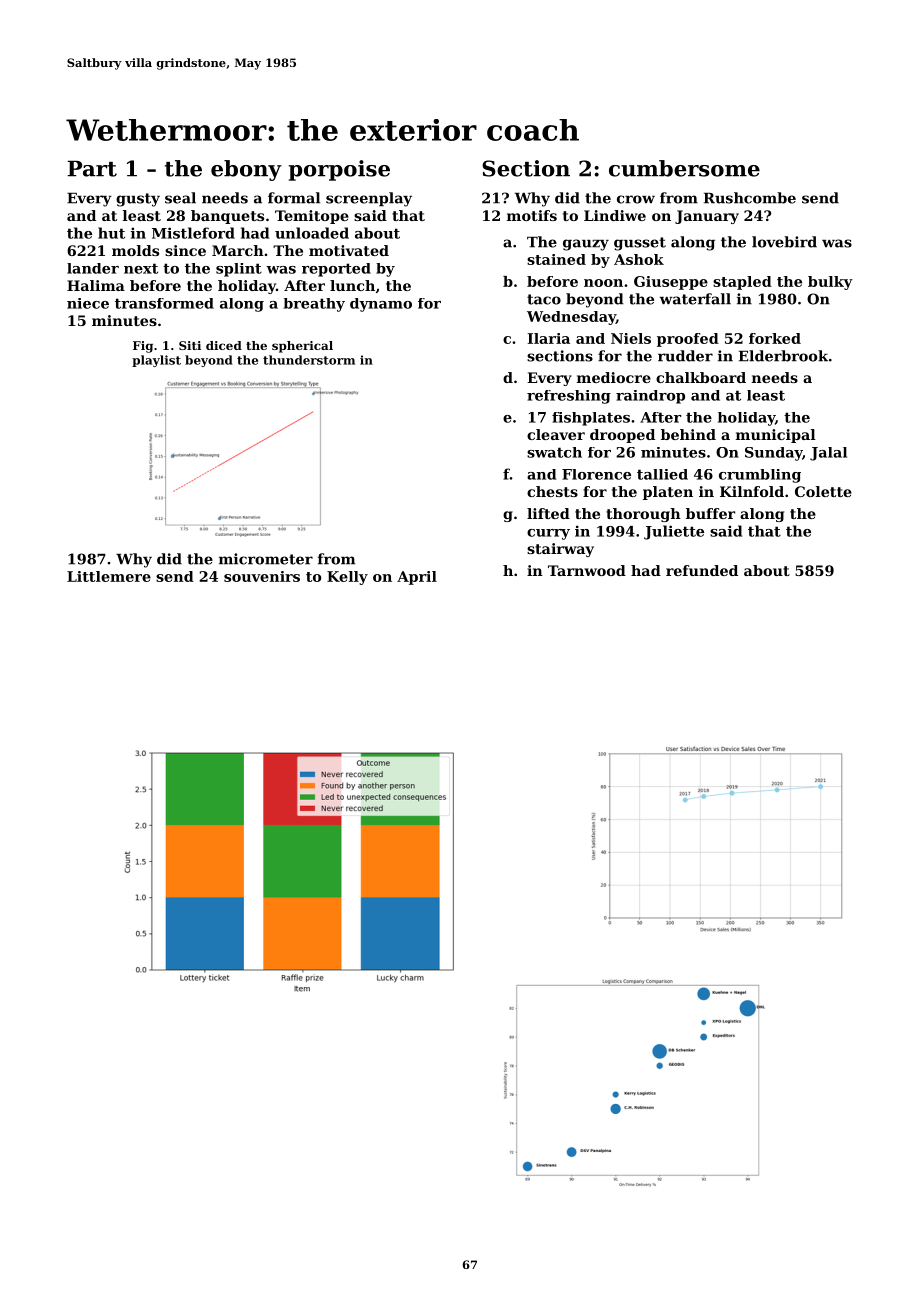 This screenshot has height=1308, width=924. Describe the element at coordinates (246, 170) in the screenshot. I see `ebony` at that location.
